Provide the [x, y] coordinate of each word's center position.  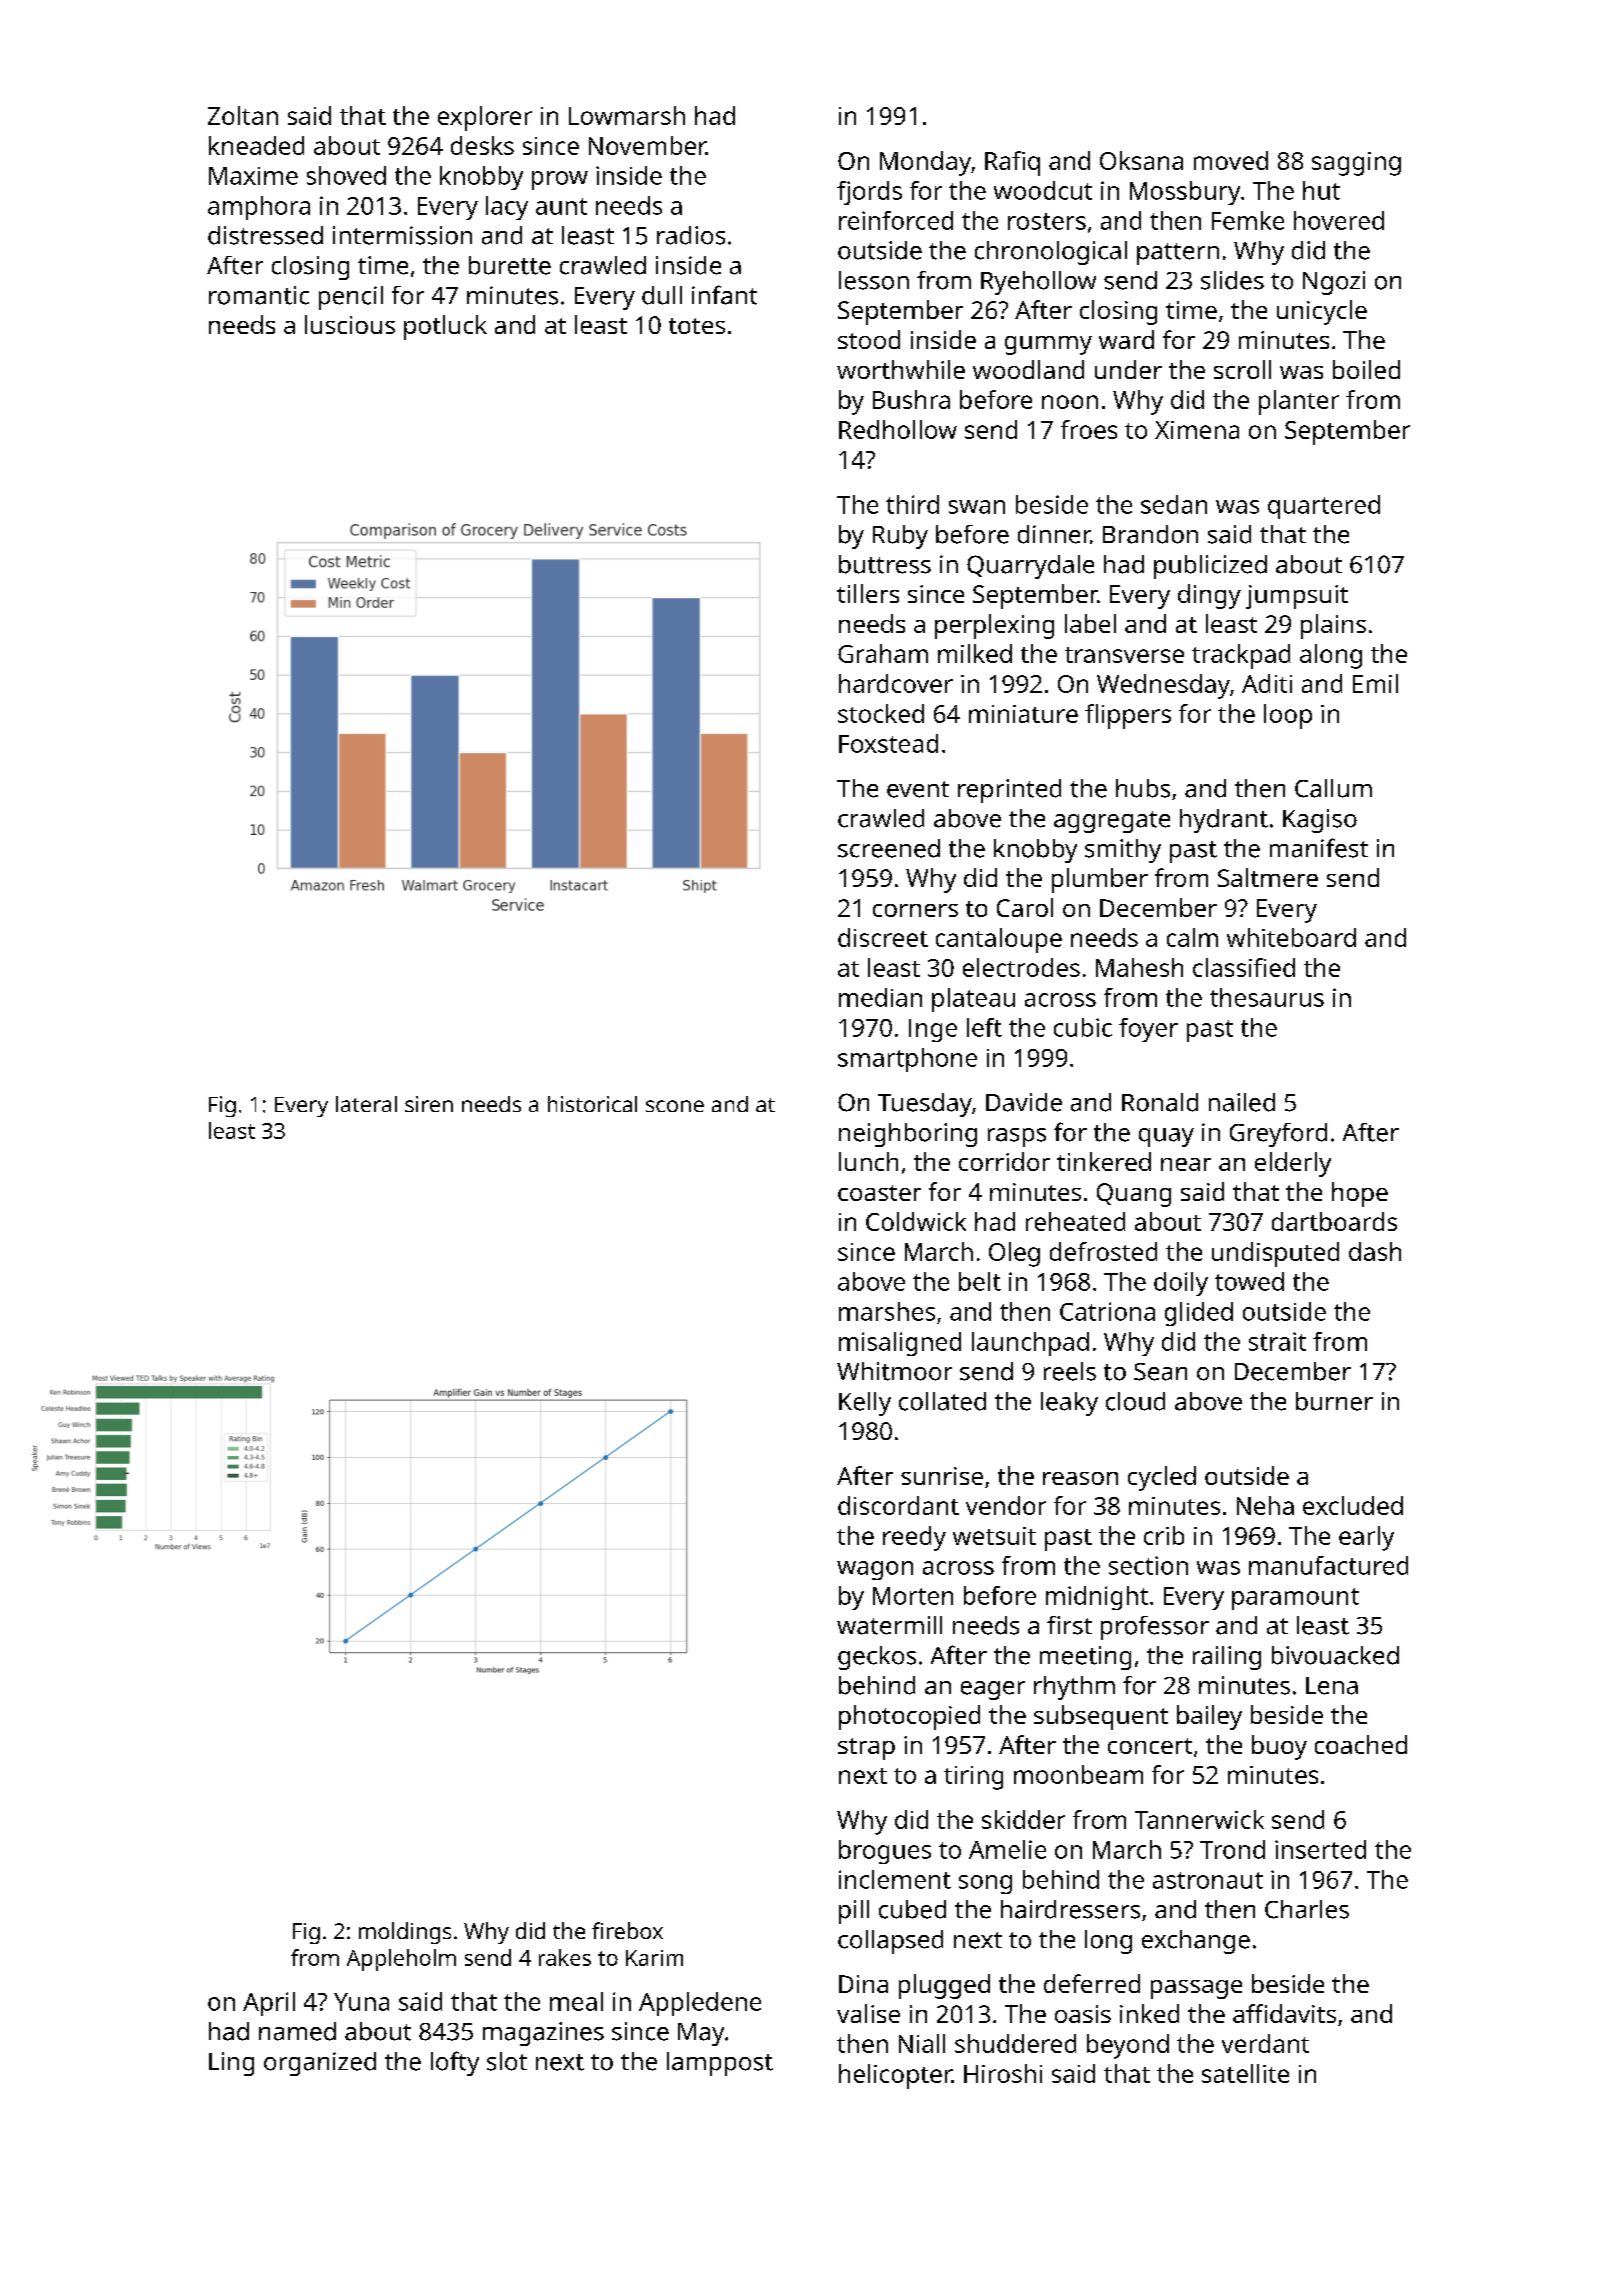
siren [429, 1104]
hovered [1339, 220]
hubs [1143, 788]
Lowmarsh [627, 115]
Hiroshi [1003, 2073]
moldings [405, 1933]
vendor [1006, 1505]
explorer [485, 118]
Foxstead [888, 743]
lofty [455, 2063]
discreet [883, 937]
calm [1192, 937]
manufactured [1328, 1565]
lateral [366, 1104]
